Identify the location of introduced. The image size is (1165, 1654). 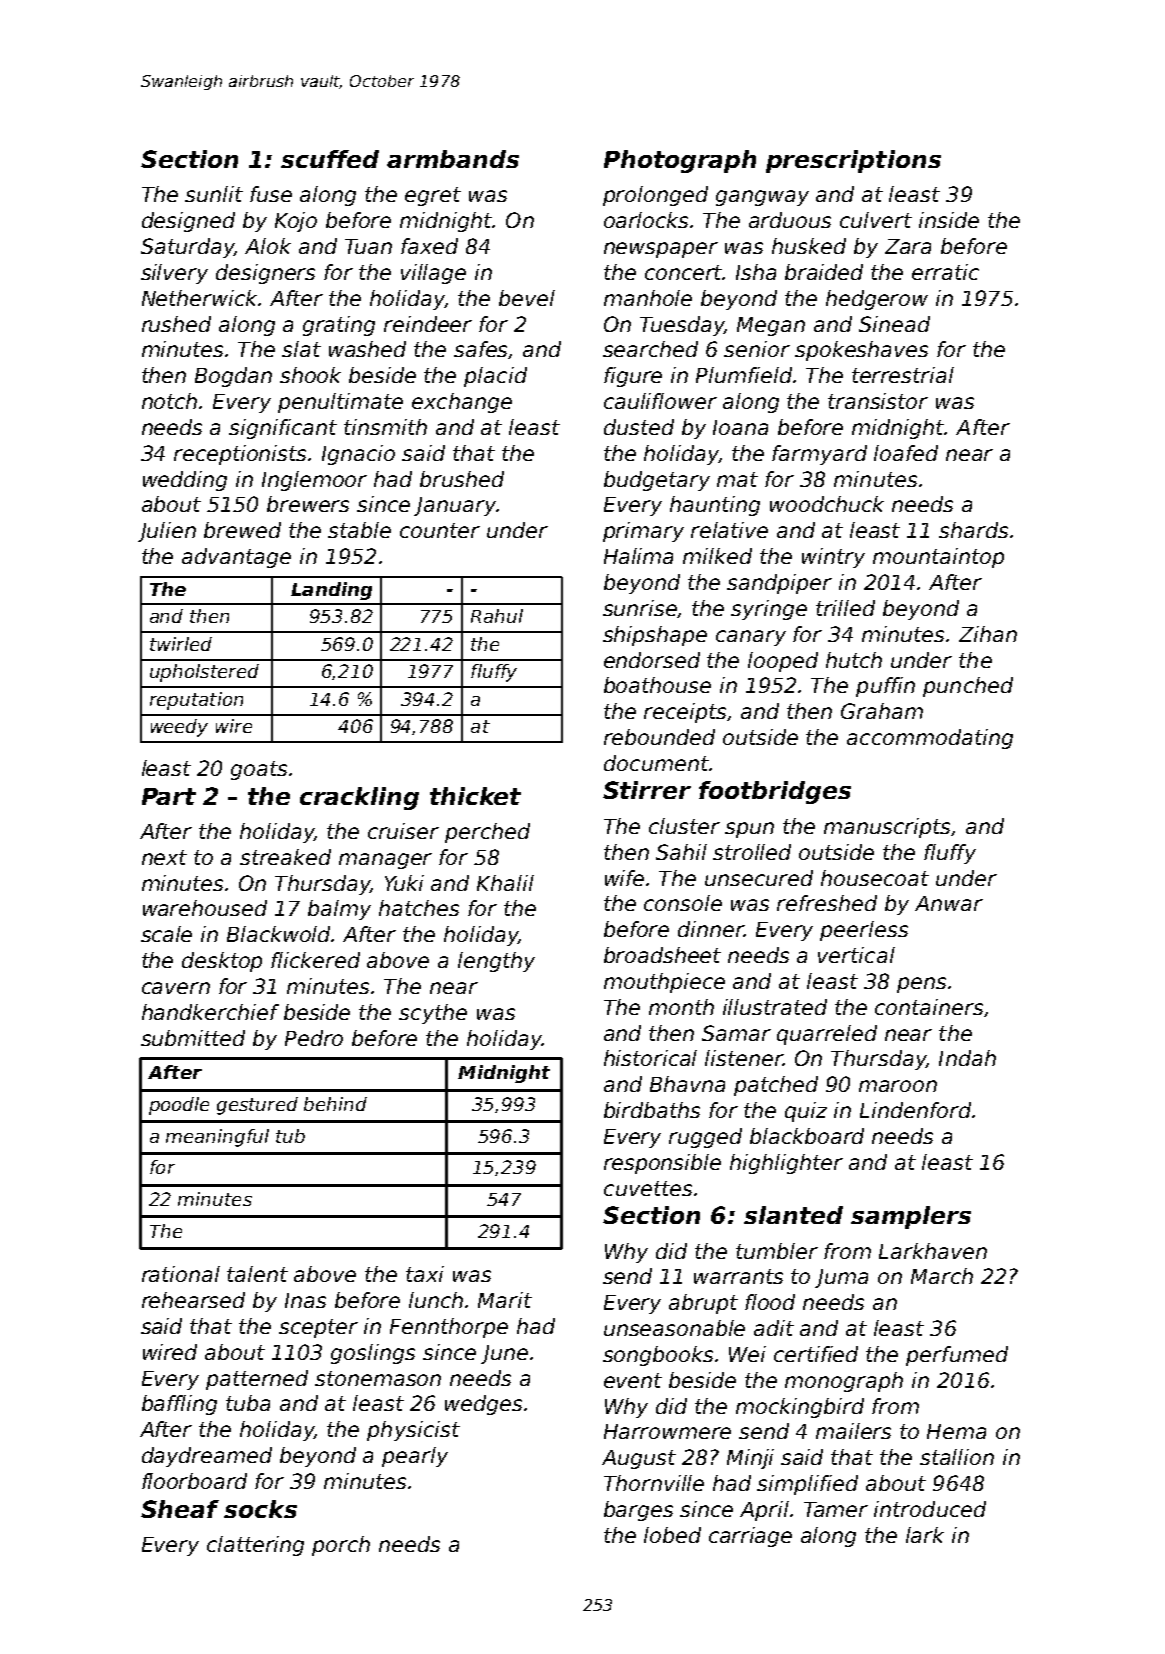
(930, 1509).
